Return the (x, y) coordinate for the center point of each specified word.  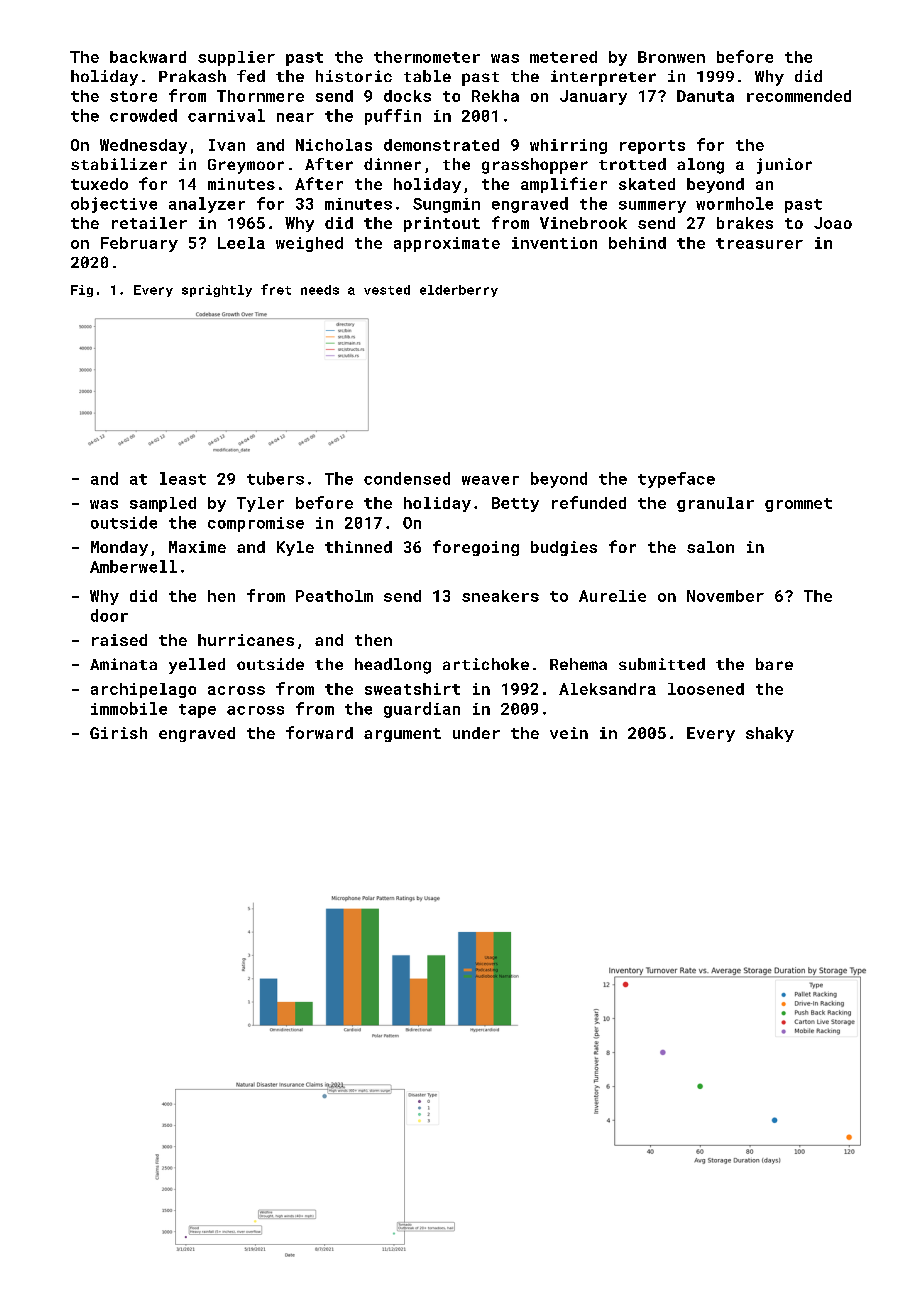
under (476, 733)
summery (652, 207)
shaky (770, 734)
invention (554, 243)
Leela (241, 243)
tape (197, 711)
